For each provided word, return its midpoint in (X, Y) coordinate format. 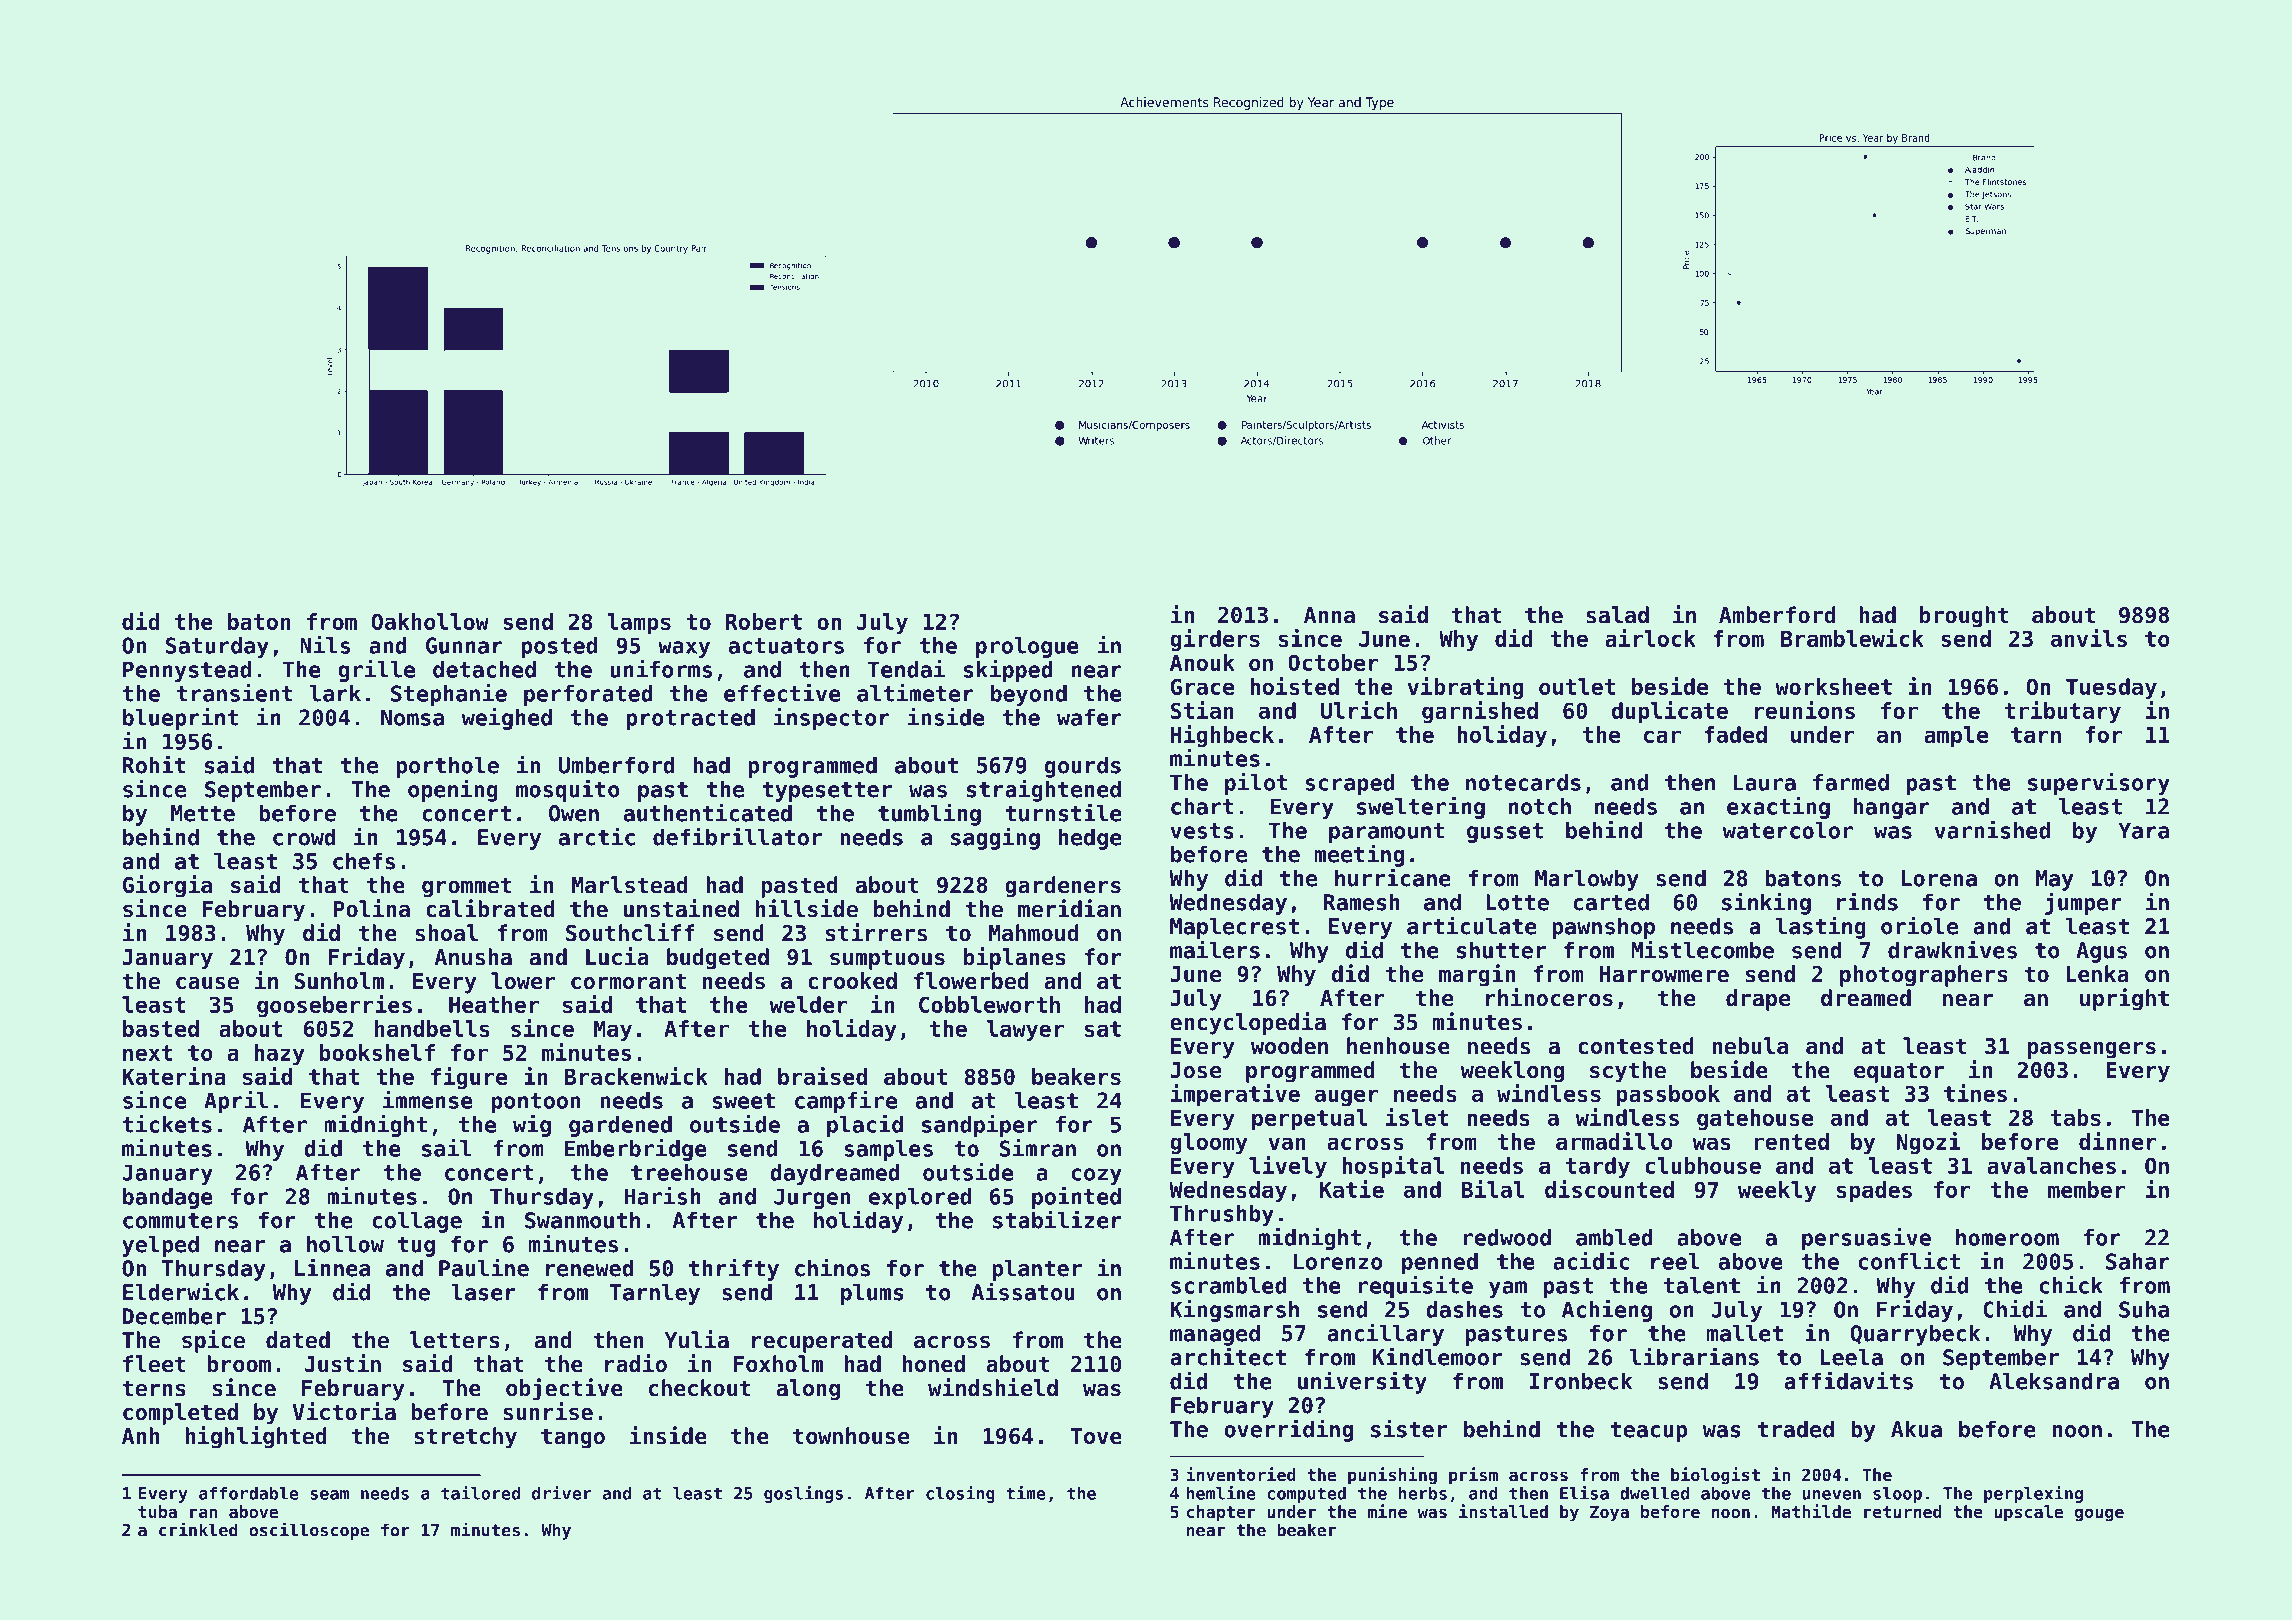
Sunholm (339, 981)
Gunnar (464, 645)
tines (1975, 1093)
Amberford (1777, 615)
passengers (2092, 1050)
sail (446, 1148)
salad (1617, 615)
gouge (2099, 1515)
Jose (1195, 1070)
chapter (1221, 1513)
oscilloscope (309, 1531)
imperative (1235, 1095)
